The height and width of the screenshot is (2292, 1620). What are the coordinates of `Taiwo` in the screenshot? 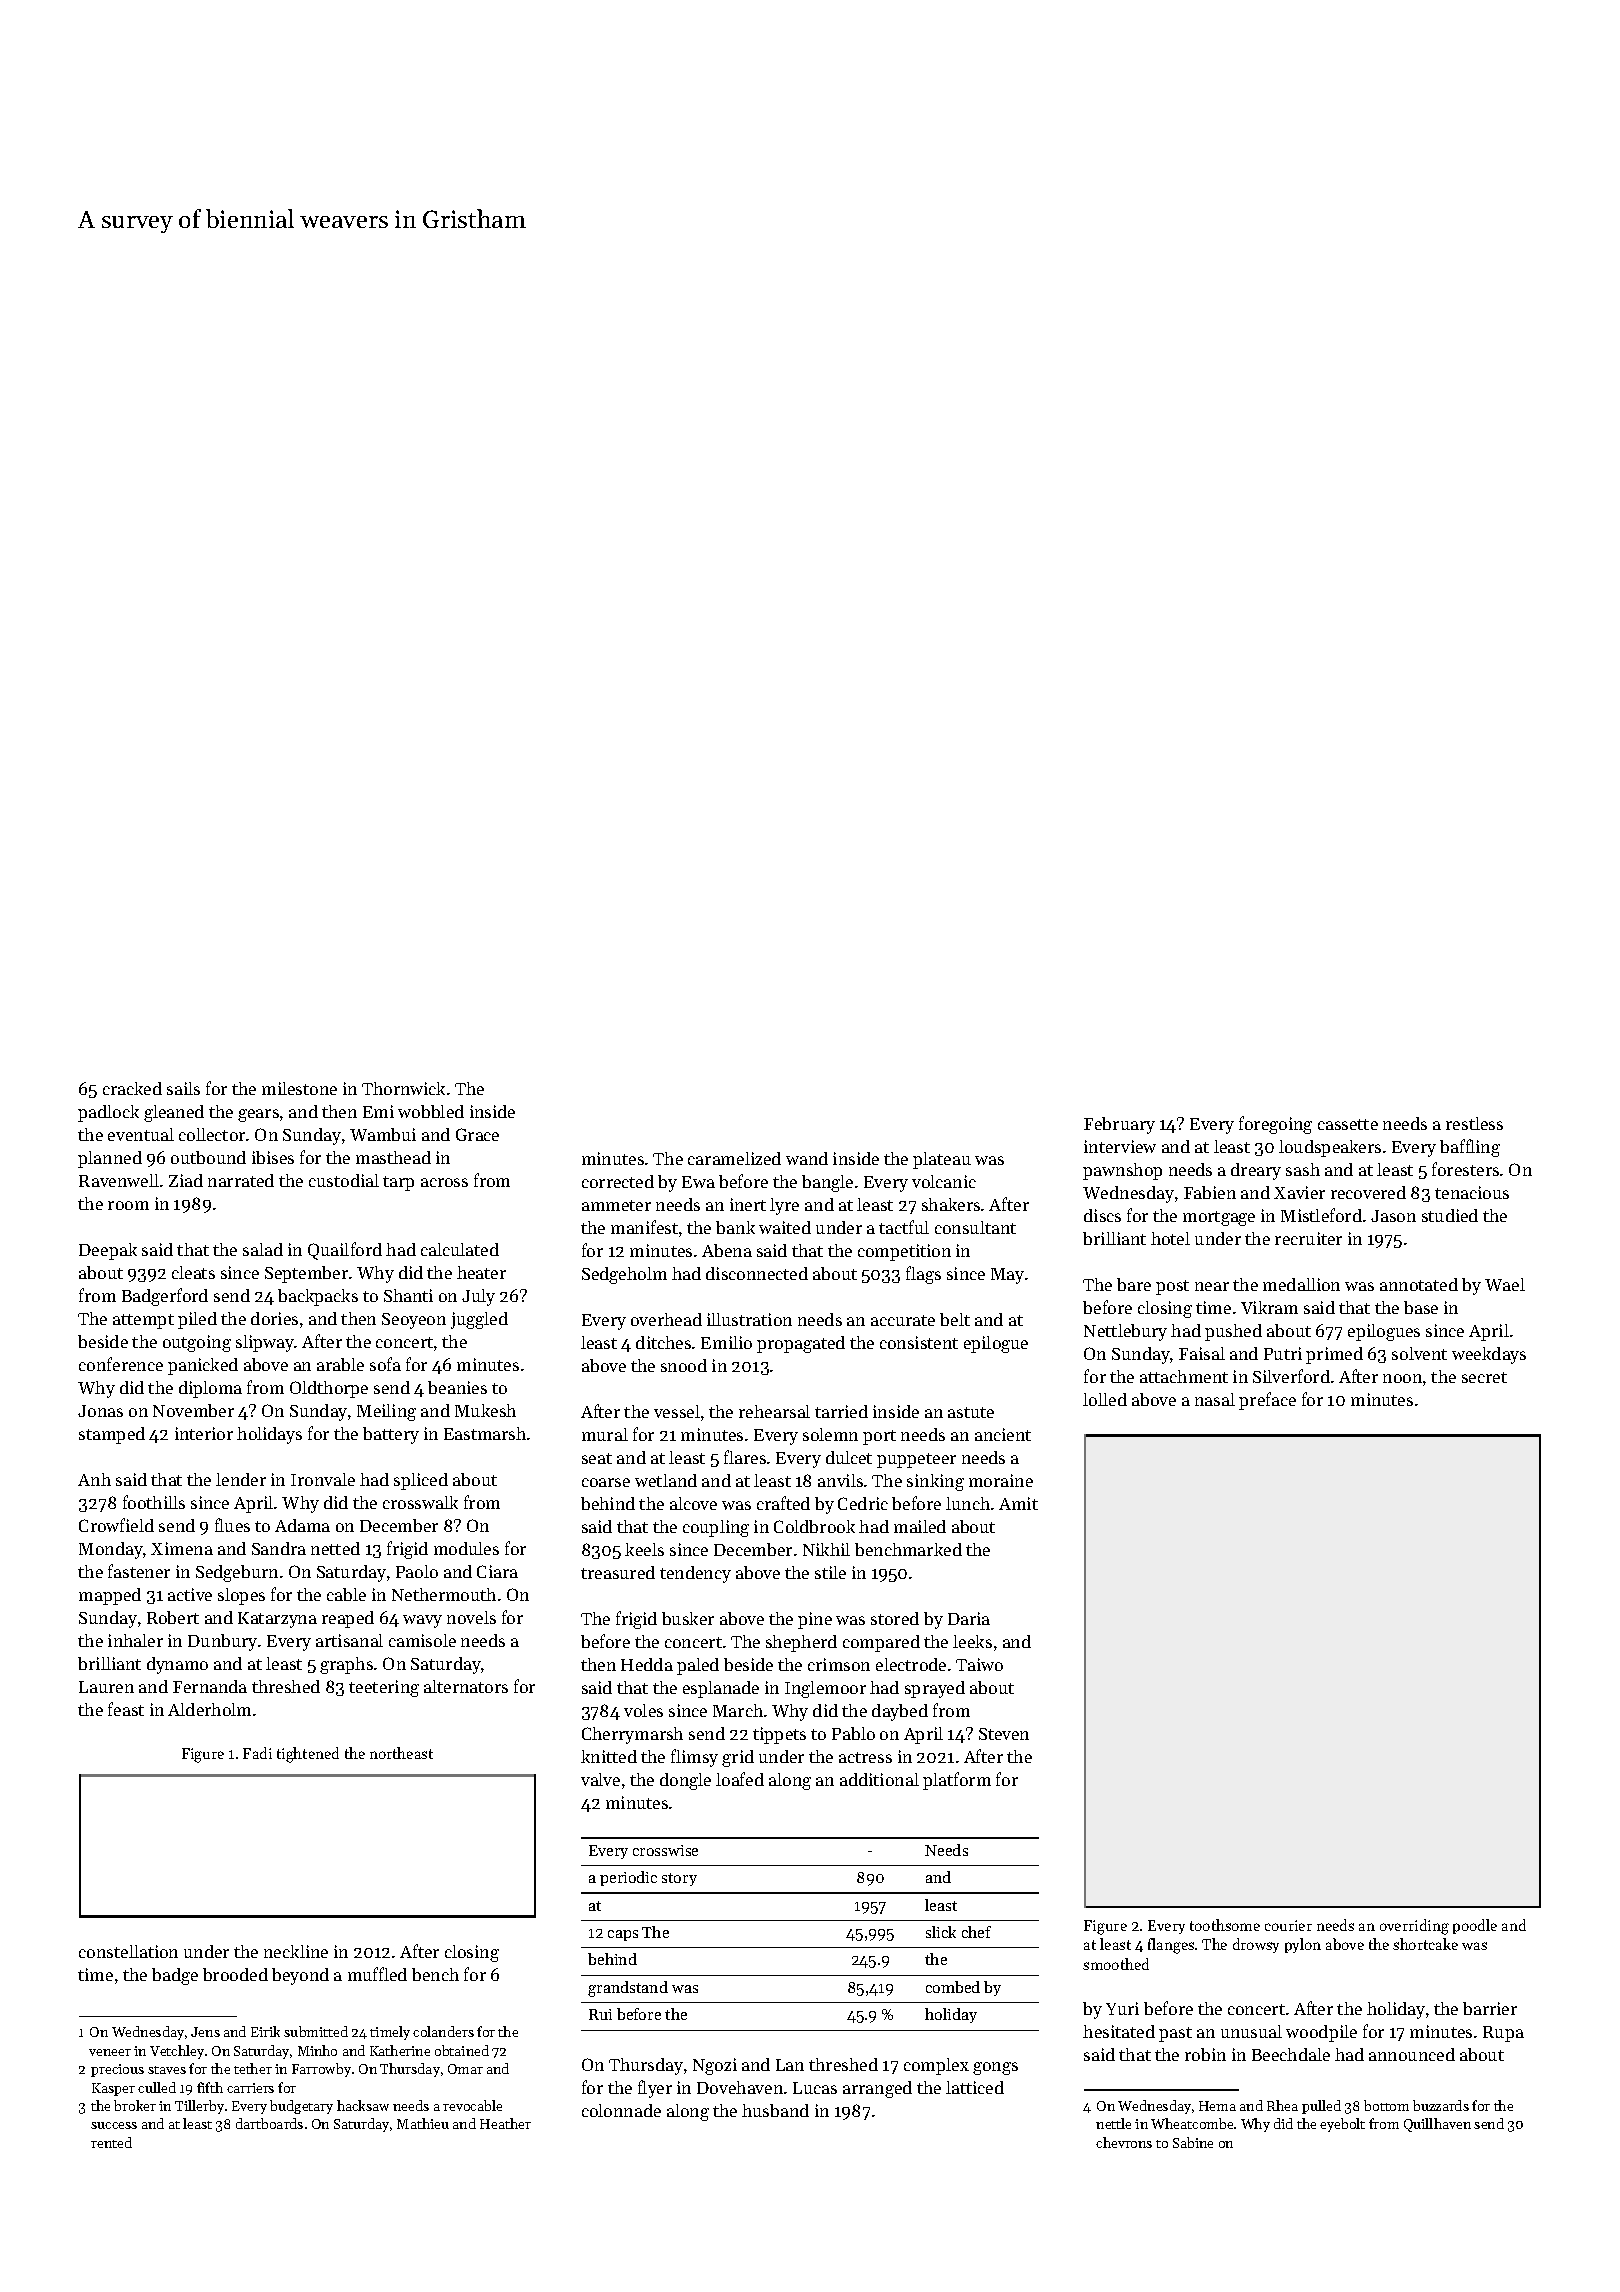 It's located at (979, 1664).
